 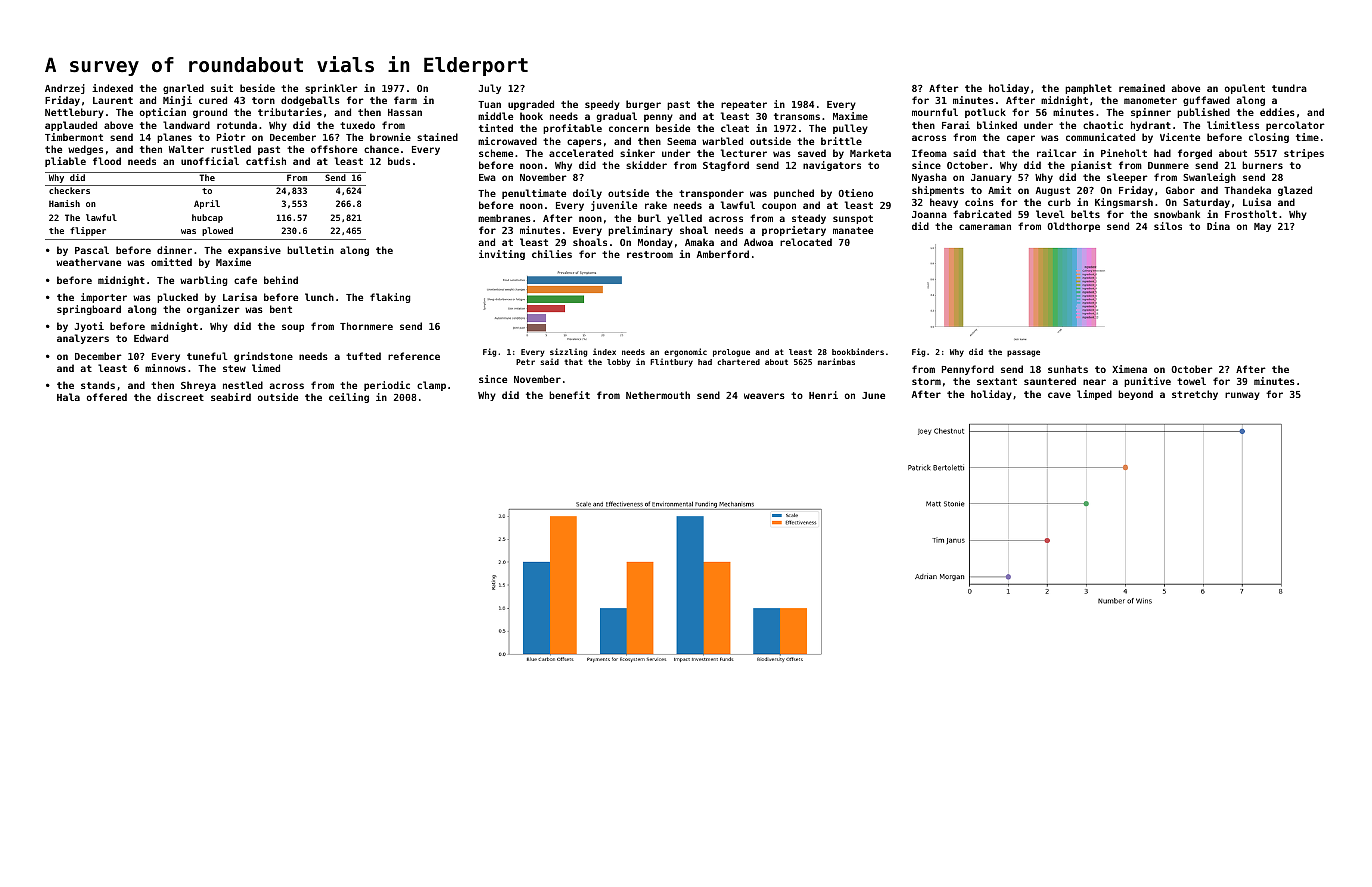 What do you see at coordinates (1180, 137) in the image?
I see `Vicente` at bounding box center [1180, 137].
